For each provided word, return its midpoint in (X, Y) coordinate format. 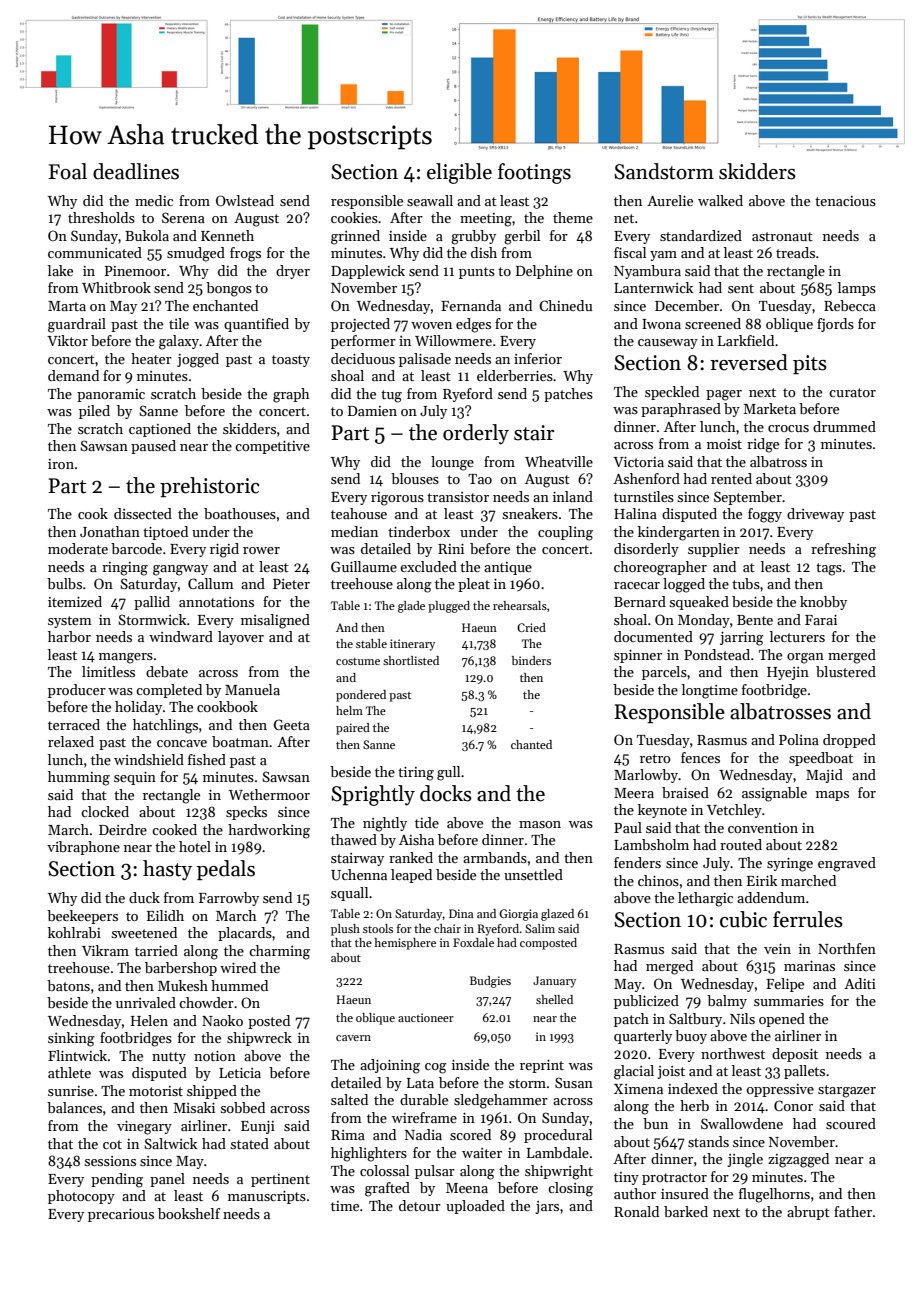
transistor (458, 497)
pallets (804, 1072)
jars (547, 1207)
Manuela (252, 689)
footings (534, 173)
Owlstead (245, 200)
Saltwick (170, 1143)
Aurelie (670, 200)
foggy (765, 515)
